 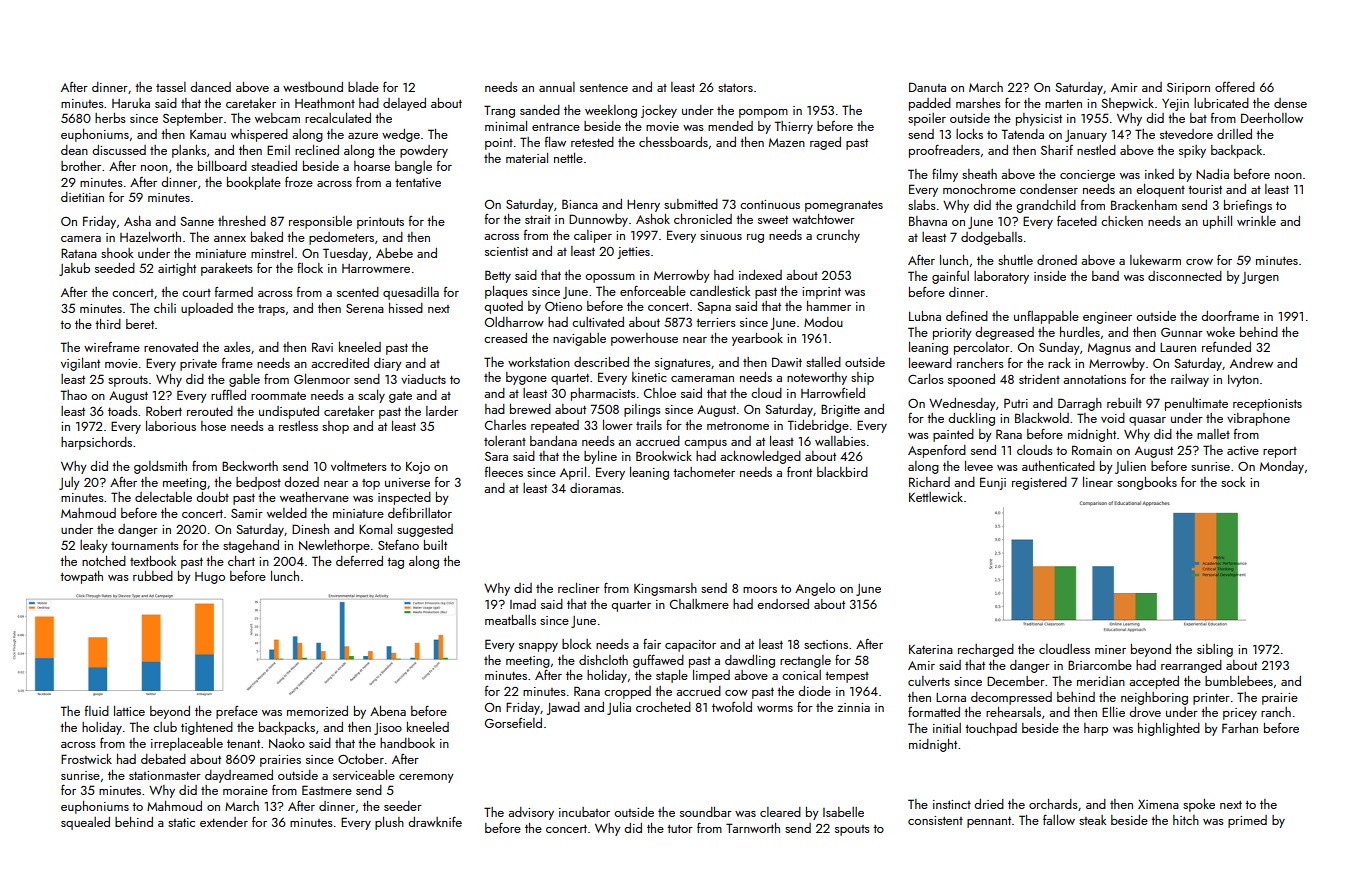 What do you see at coordinates (735, 88) in the image?
I see `stators` at bounding box center [735, 88].
